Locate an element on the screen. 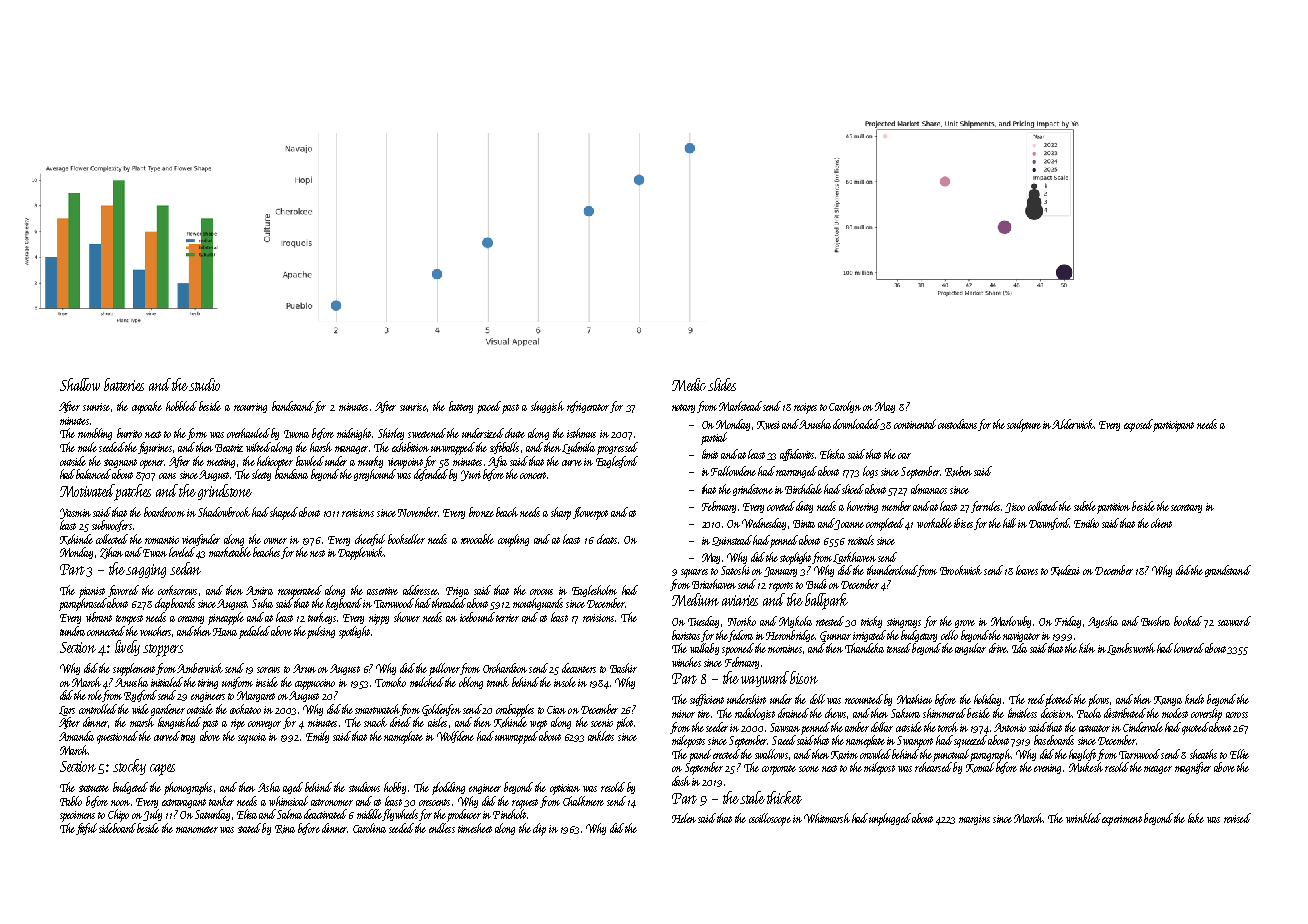 This screenshot has width=1308, height=924. notary is located at coordinates (683, 408).
